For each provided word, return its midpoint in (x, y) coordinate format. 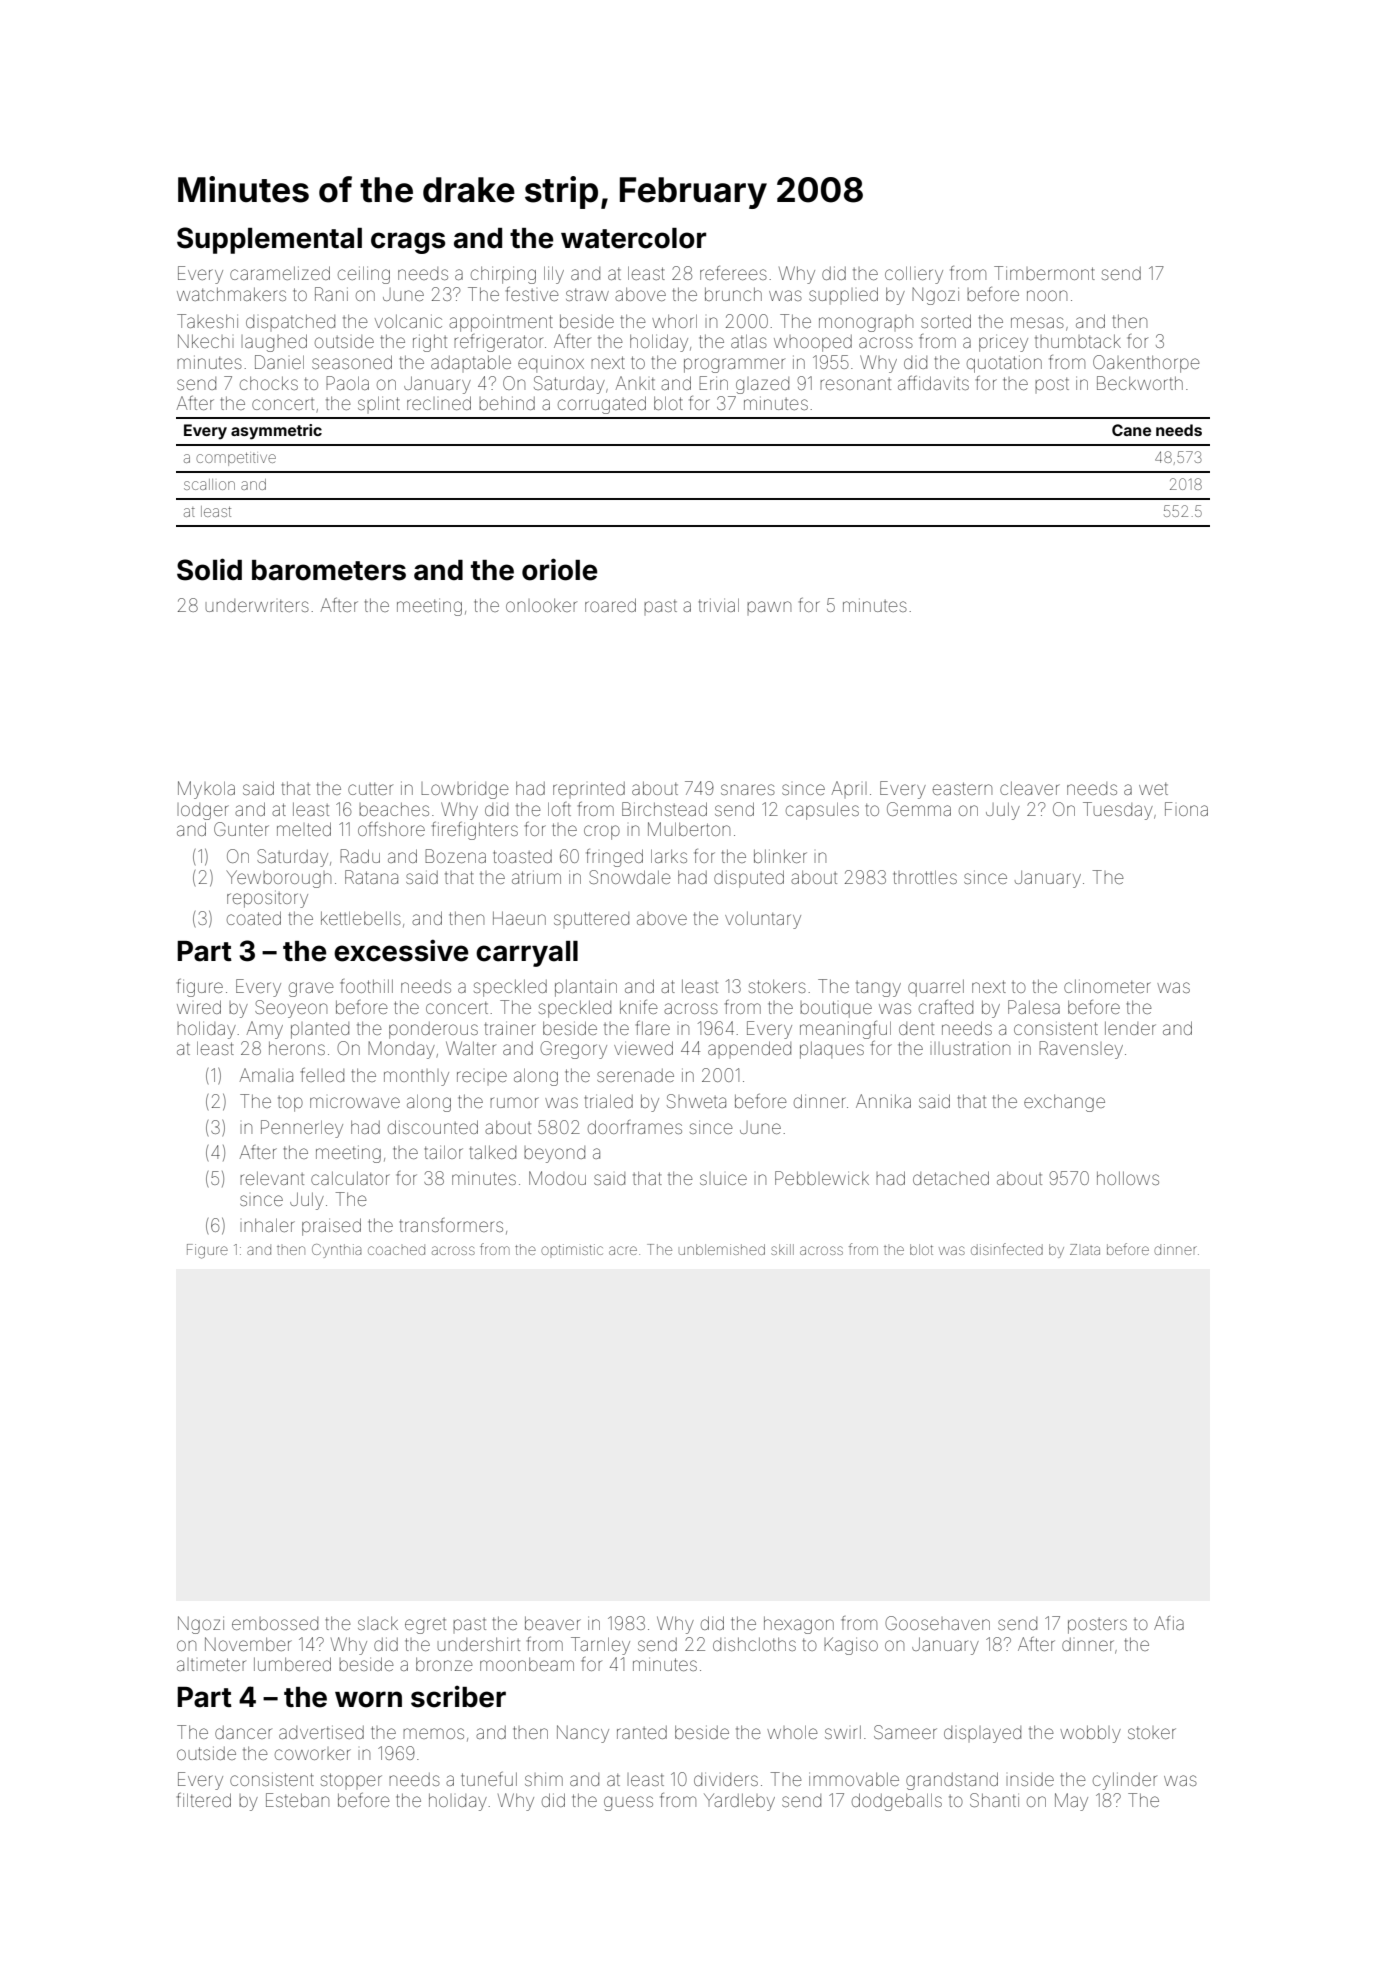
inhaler (269, 1225)
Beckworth (1140, 383)
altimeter (211, 1664)
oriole (559, 569)
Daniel (279, 362)
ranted (642, 1732)
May (1071, 1802)
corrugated (602, 405)
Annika (883, 1101)
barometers (329, 570)
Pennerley (302, 1129)
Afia (1169, 1623)
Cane (1131, 430)
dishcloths (754, 1644)
